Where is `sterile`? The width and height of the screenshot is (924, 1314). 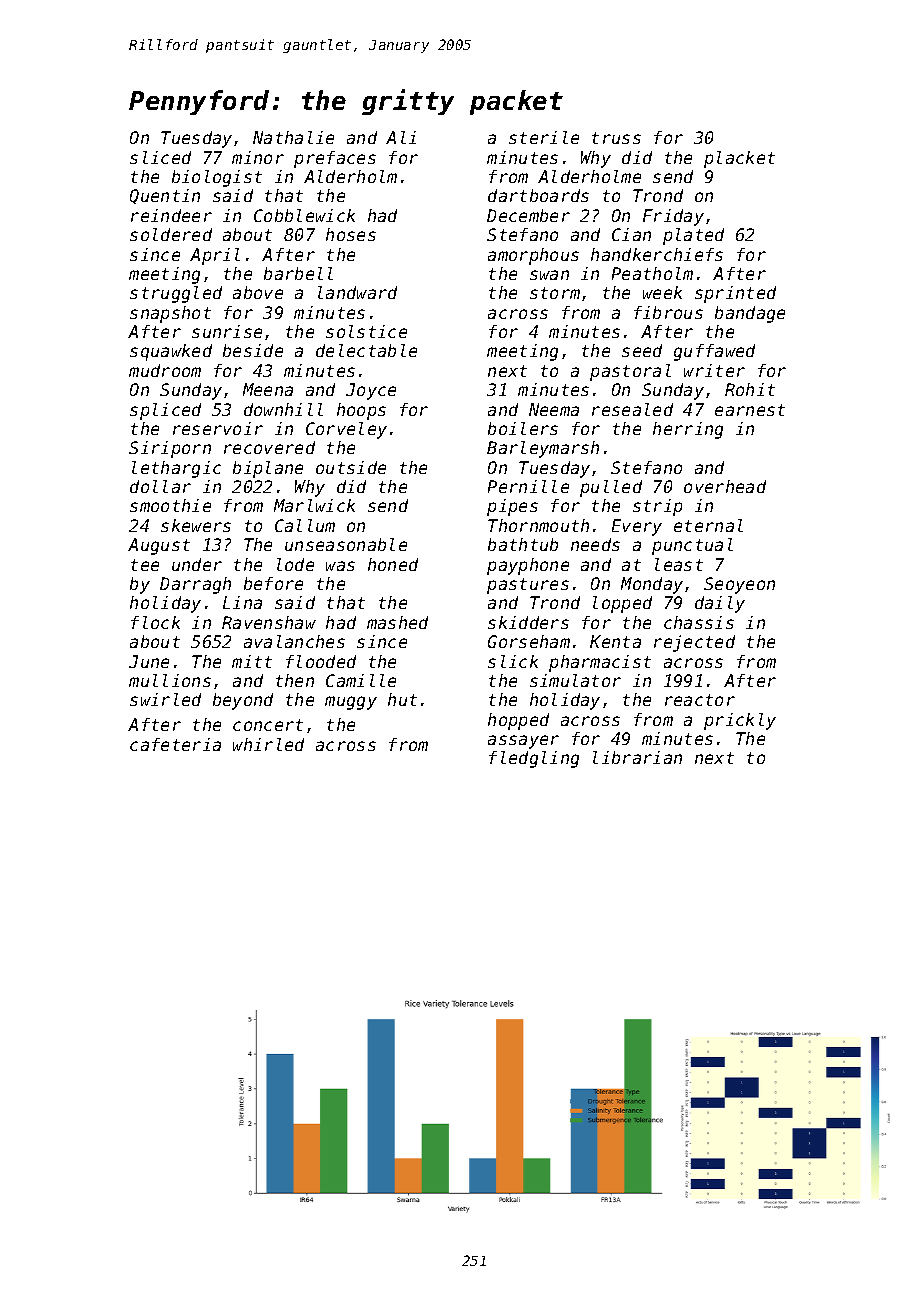 sterile is located at coordinates (544, 137).
